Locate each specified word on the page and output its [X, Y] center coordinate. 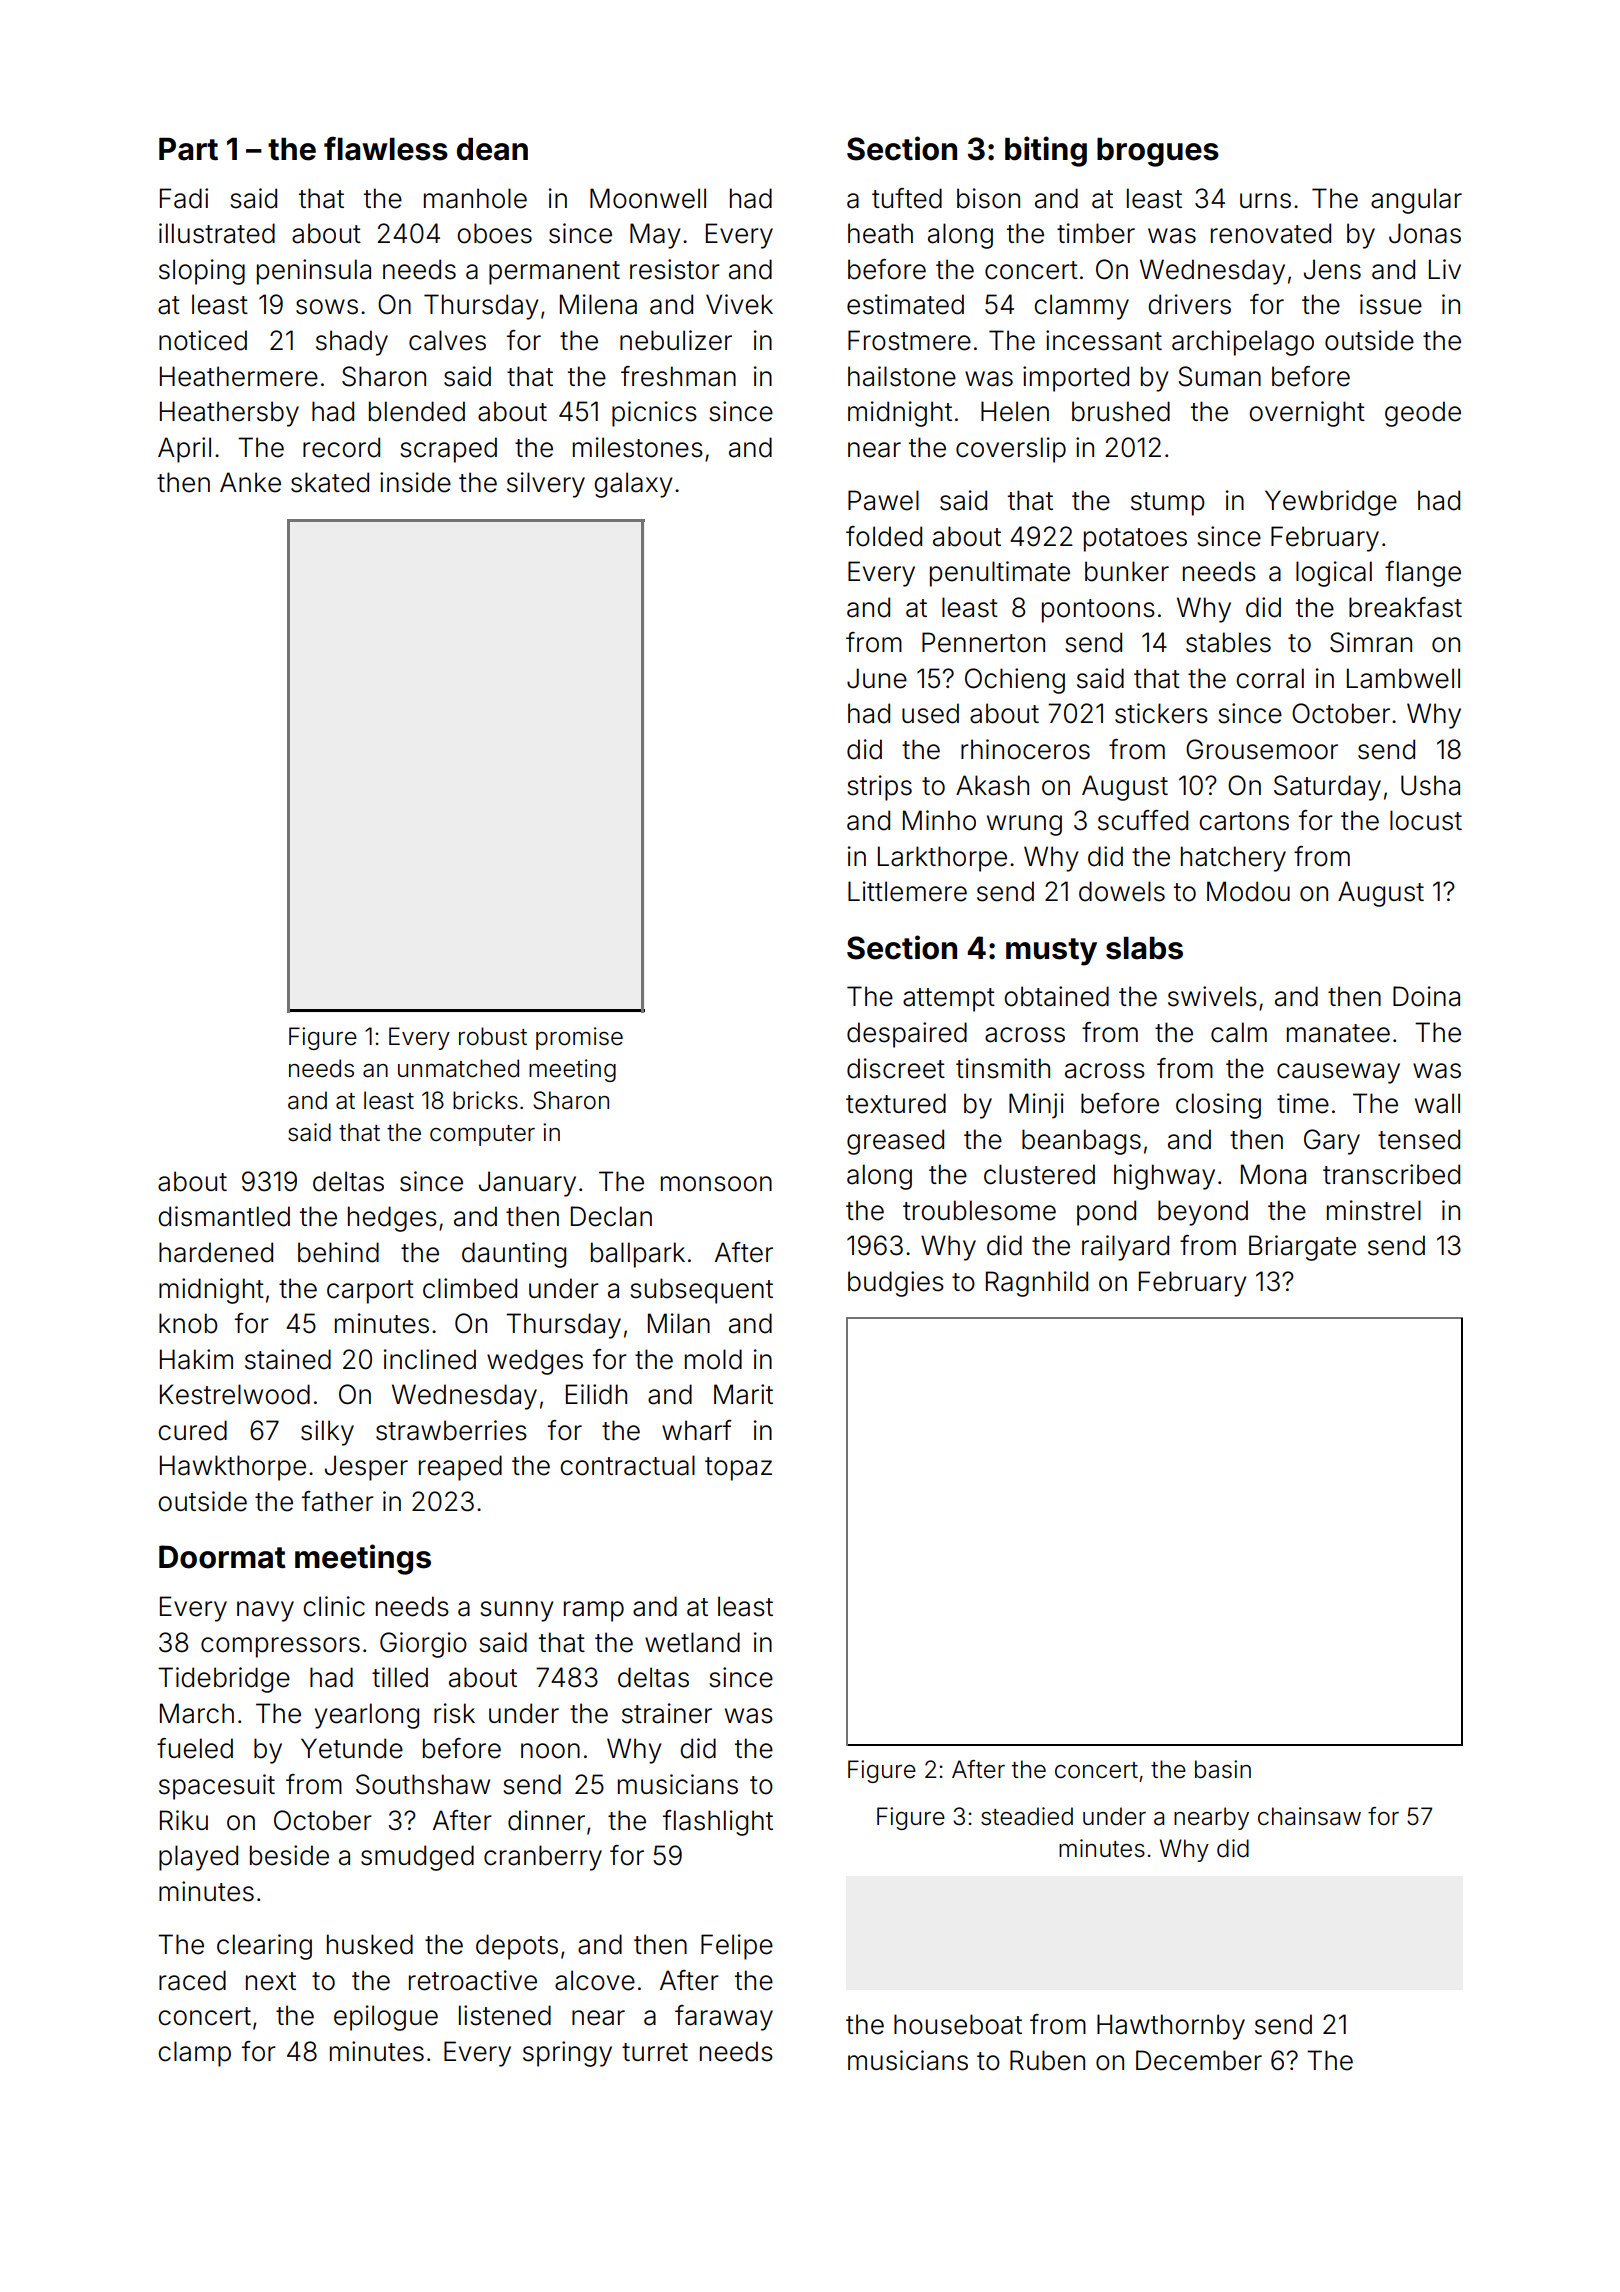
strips [879, 788]
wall [1437, 1103]
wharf [697, 1430]
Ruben [1047, 2060]
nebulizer [676, 340]
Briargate [1302, 1248]
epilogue [386, 2018]
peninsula [314, 272]
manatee [1338, 1033]
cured [192, 1430]
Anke [250, 482]
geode [1423, 414]
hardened [216, 1252]
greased [895, 1142]
